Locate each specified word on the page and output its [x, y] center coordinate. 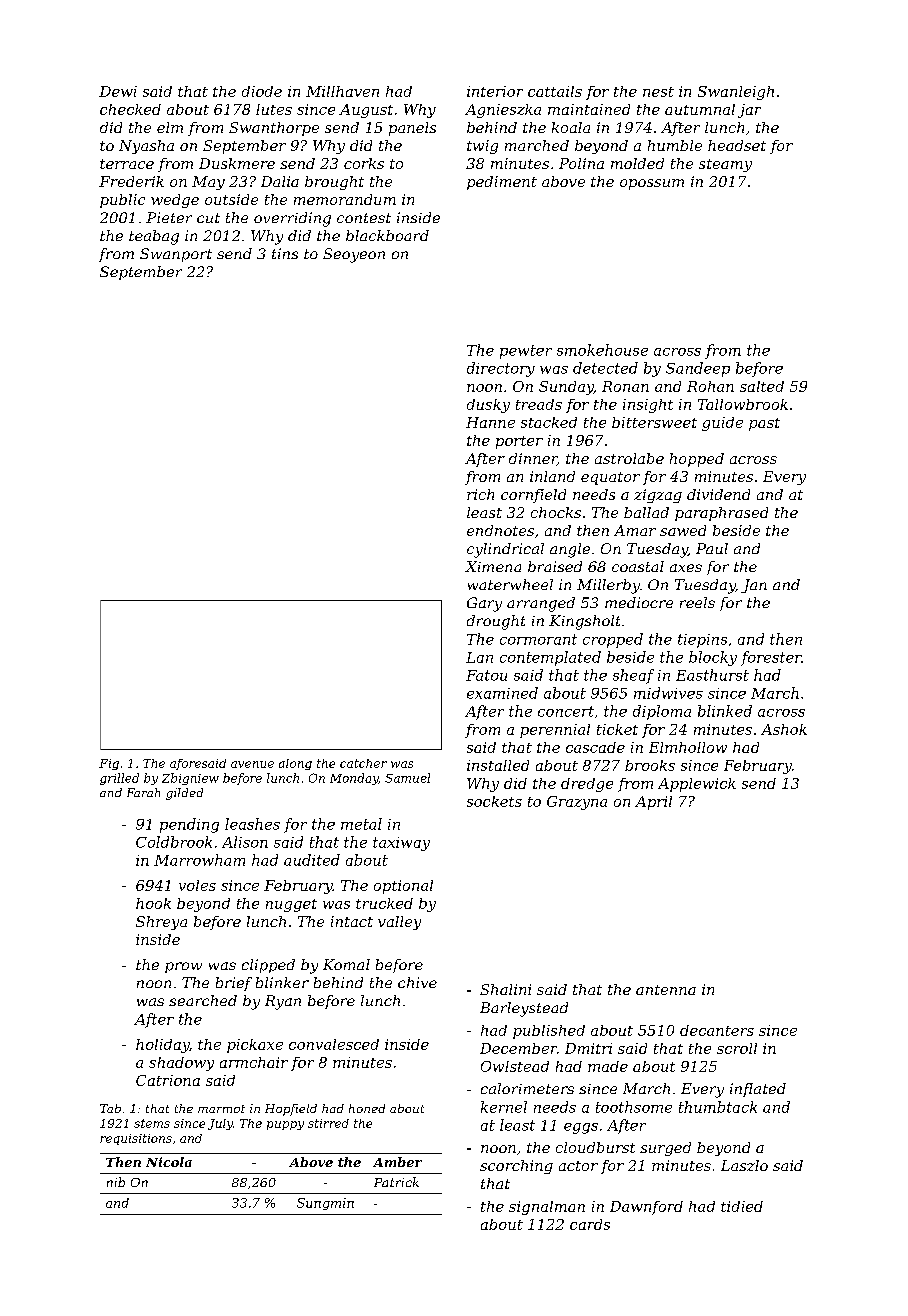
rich [480, 494]
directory [501, 369]
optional [403, 887]
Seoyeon [354, 255]
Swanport [176, 255]
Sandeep [698, 369]
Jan [754, 586]
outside [231, 199]
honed [367, 1108]
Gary [484, 604]
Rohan [710, 386]
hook [153, 903]
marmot [221, 1109]
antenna [666, 990]
